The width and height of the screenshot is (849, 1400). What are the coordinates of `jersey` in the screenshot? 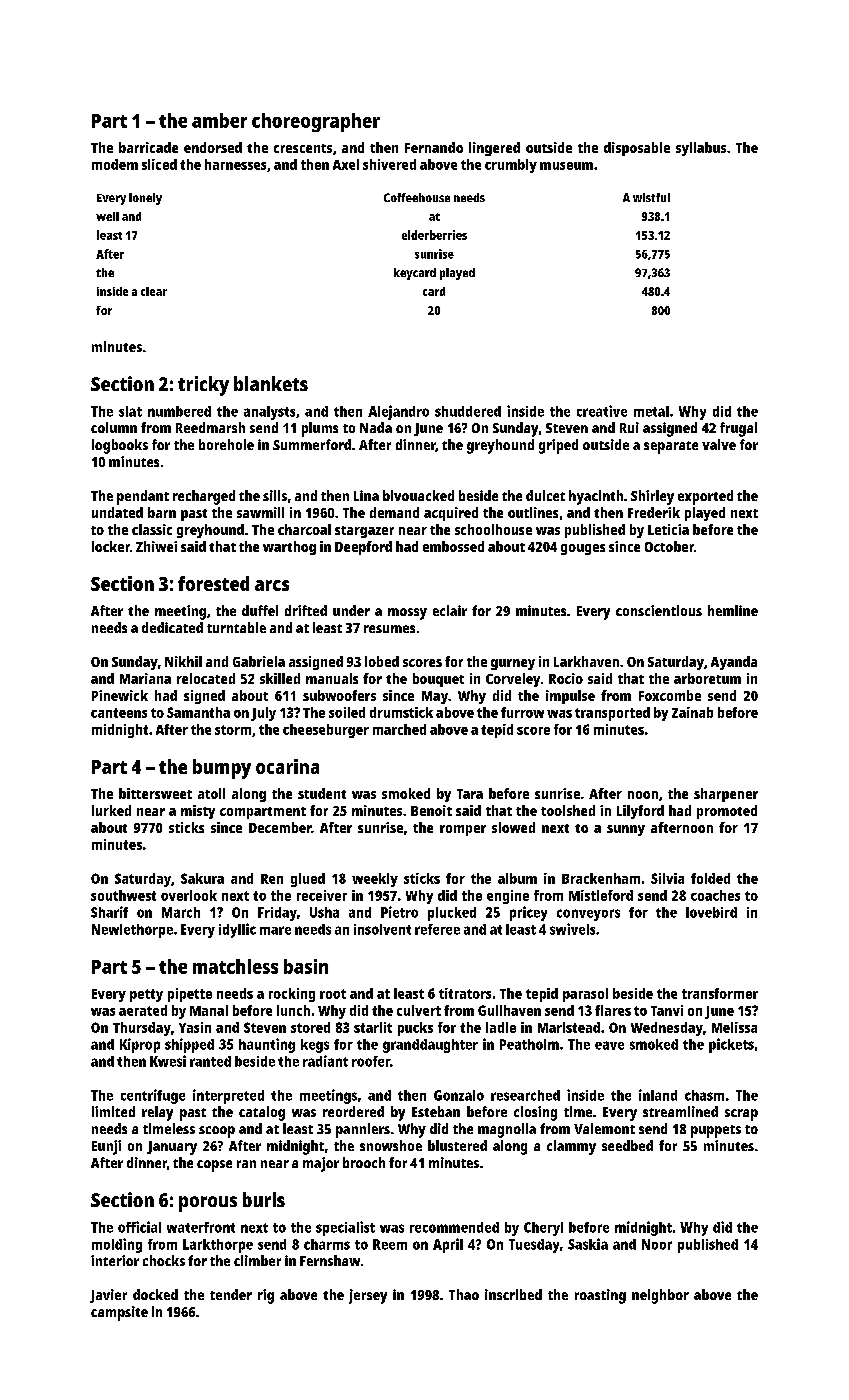 It's located at (368, 1296).
